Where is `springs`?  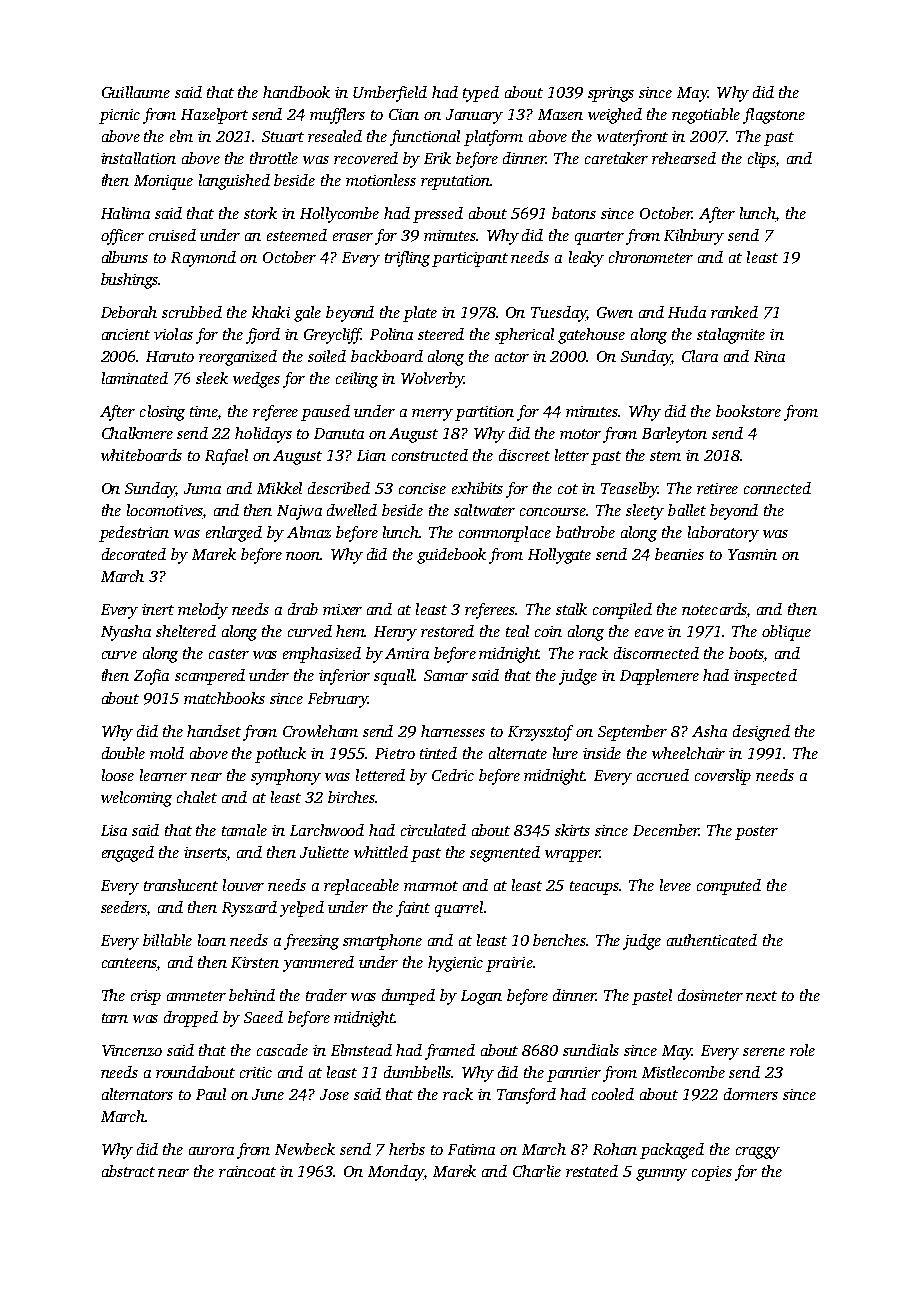 springs is located at coordinates (611, 94).
